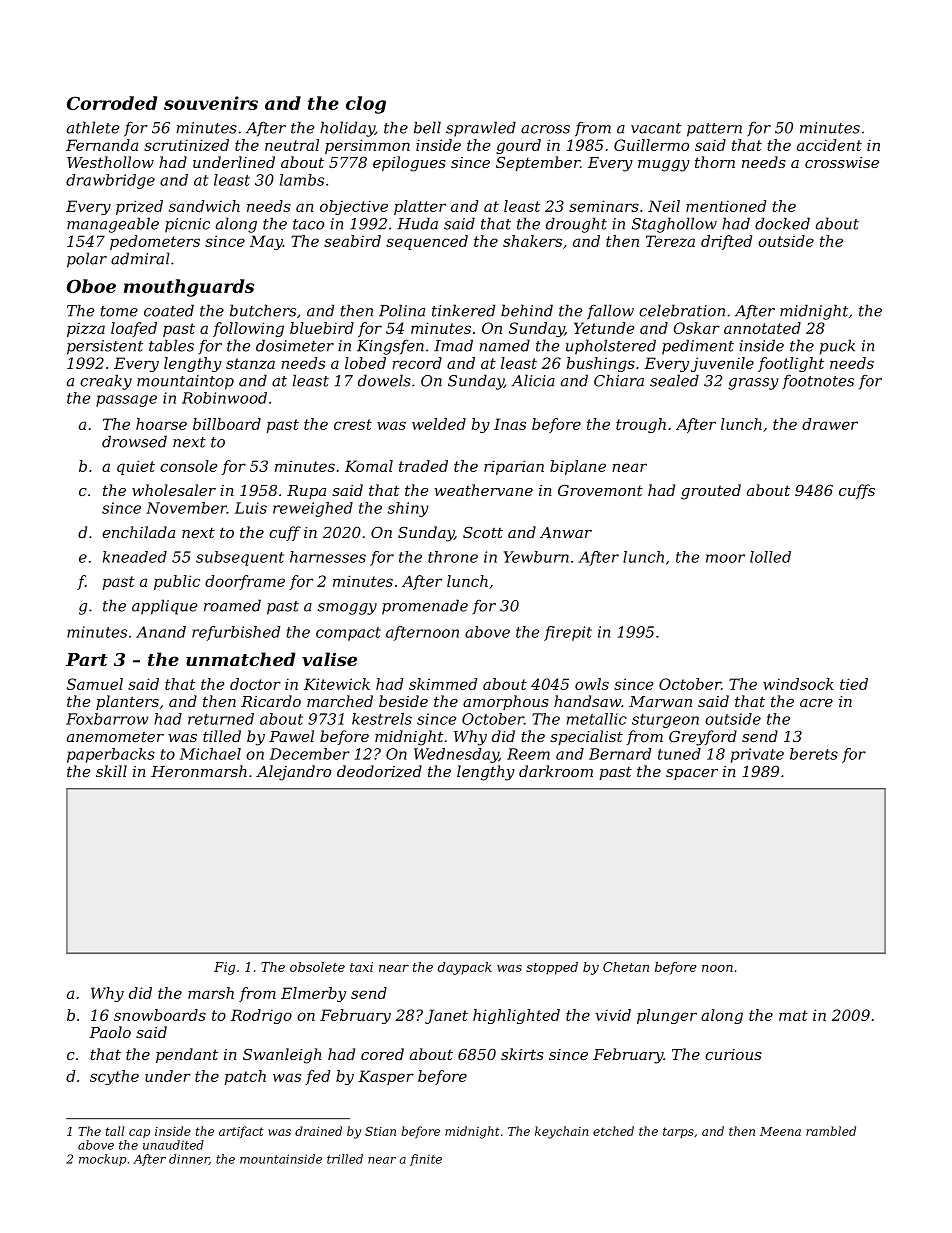 Image resolution: width=952 pixels, height=1233 pixels. I want to click on Yetunde, so click(604, 328).
